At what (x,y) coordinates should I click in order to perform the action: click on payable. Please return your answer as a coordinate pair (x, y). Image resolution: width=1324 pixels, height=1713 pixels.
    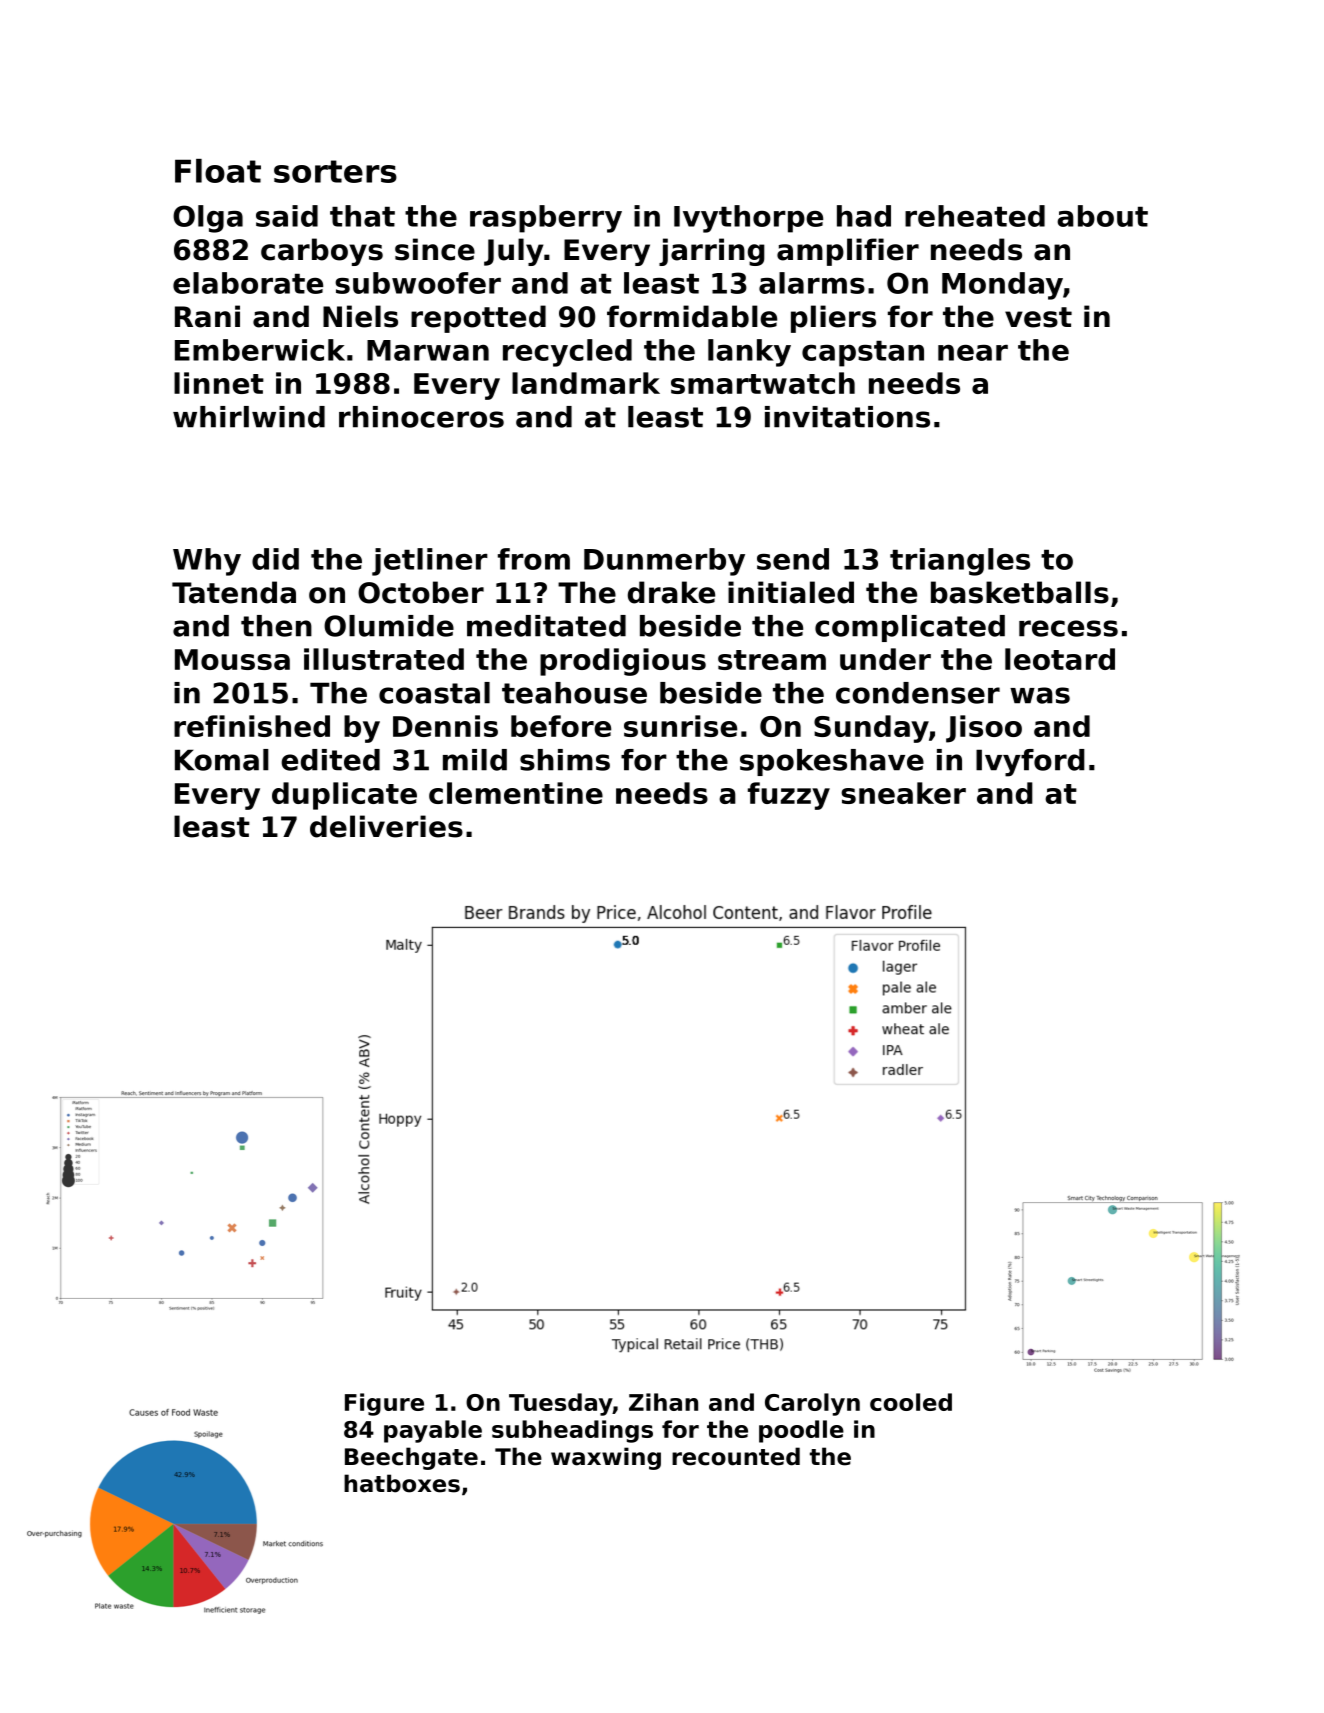
    Looking at the image, I should click on (433, 1431).
